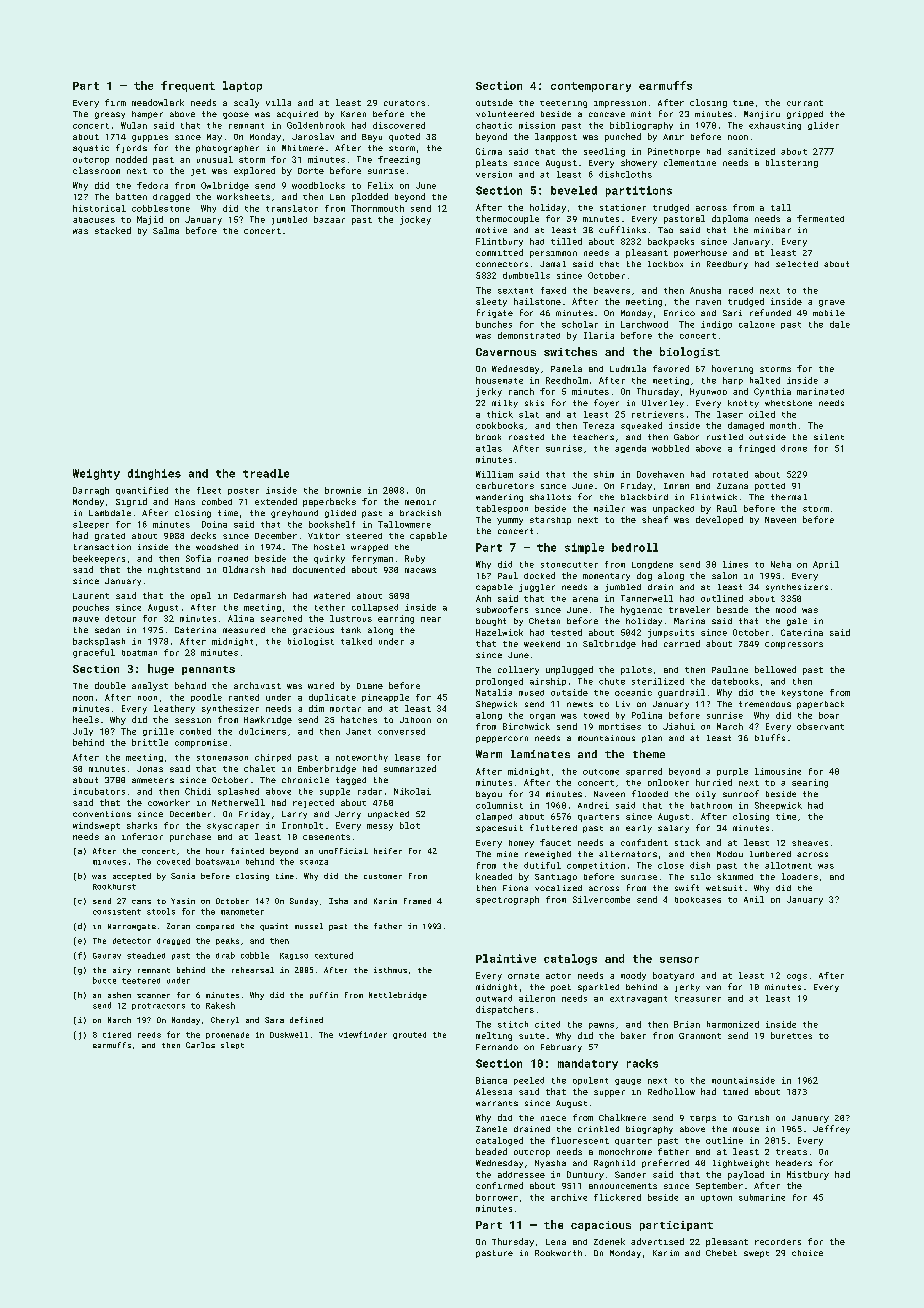 This image has height=1308, width=924. Describe the element at coordinates (505, 114) in the image. I see `volunteered` at that location.
